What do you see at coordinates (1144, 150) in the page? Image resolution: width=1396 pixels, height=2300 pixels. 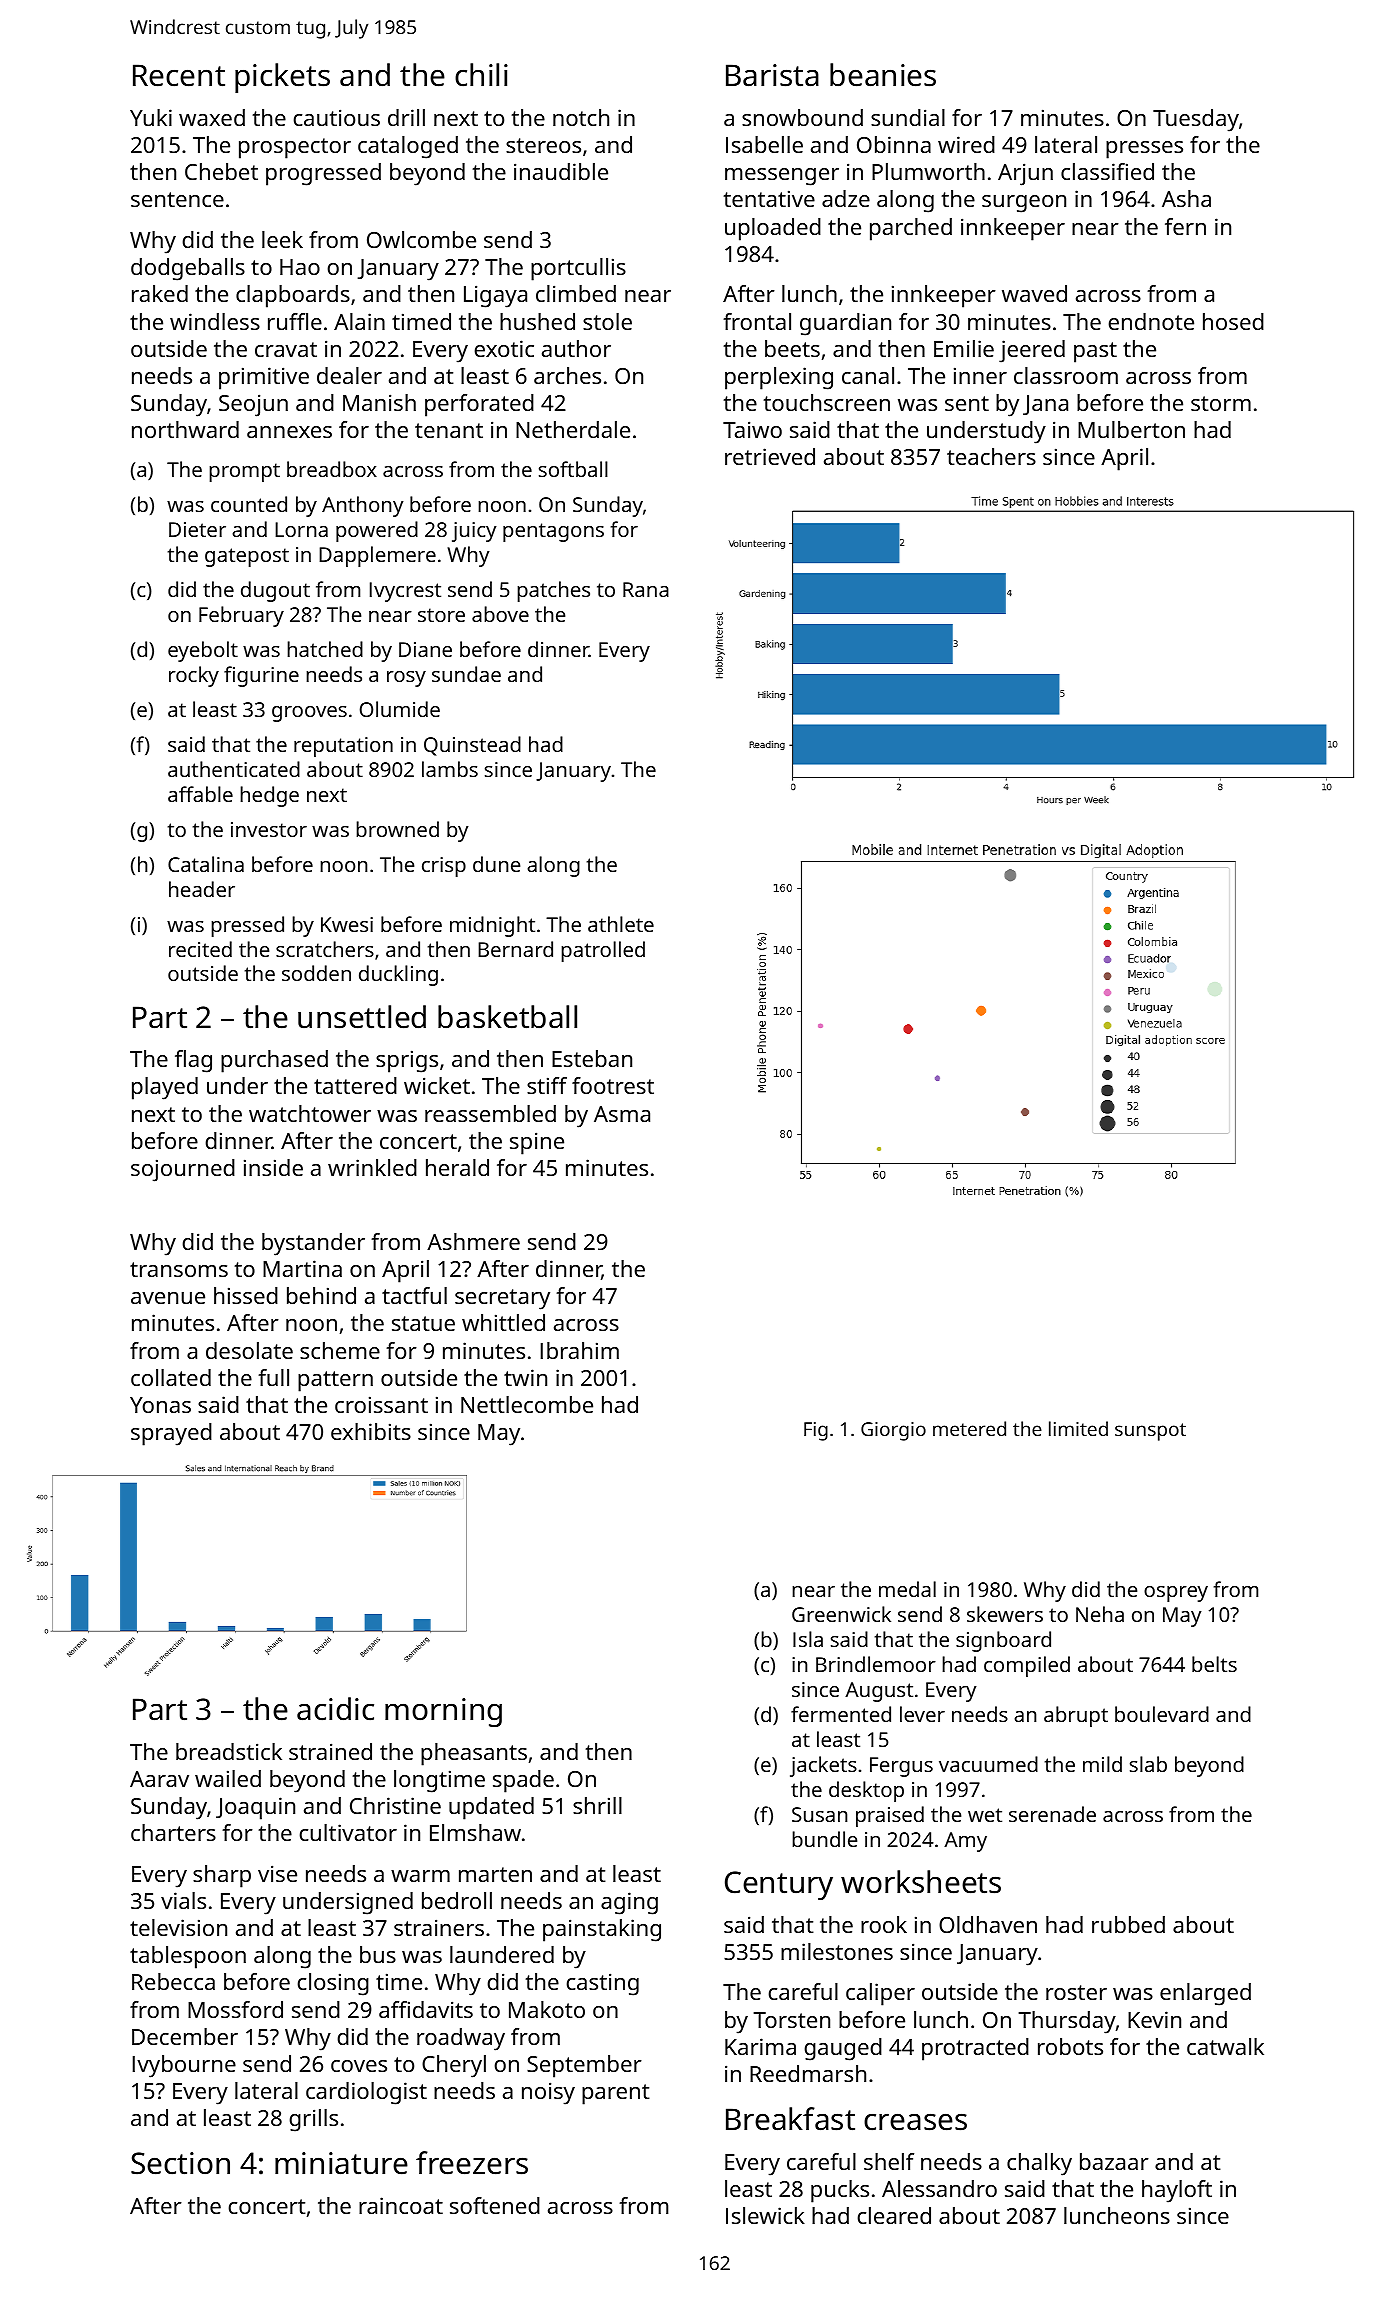 I see `presses` at bounding box center [1144, 150].
